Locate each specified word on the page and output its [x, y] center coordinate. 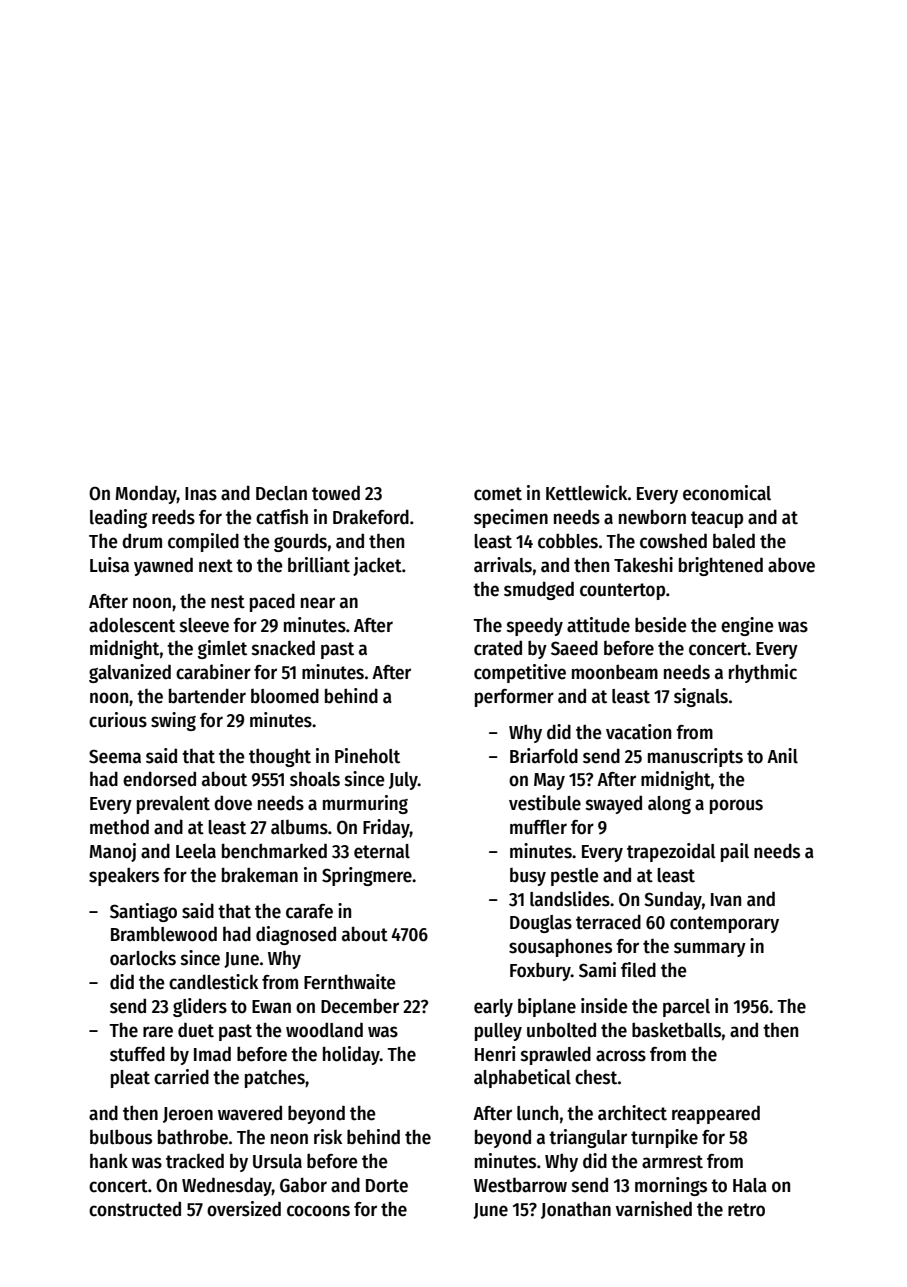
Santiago [143, 912]
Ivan [726, 900]
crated [498, 648]
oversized [244, 1209]
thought [280, 757]
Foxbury [540, 971]
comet [498, 494]
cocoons [318, 1211]
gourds [300, 542]
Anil [782, 756]
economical [727, 493]
